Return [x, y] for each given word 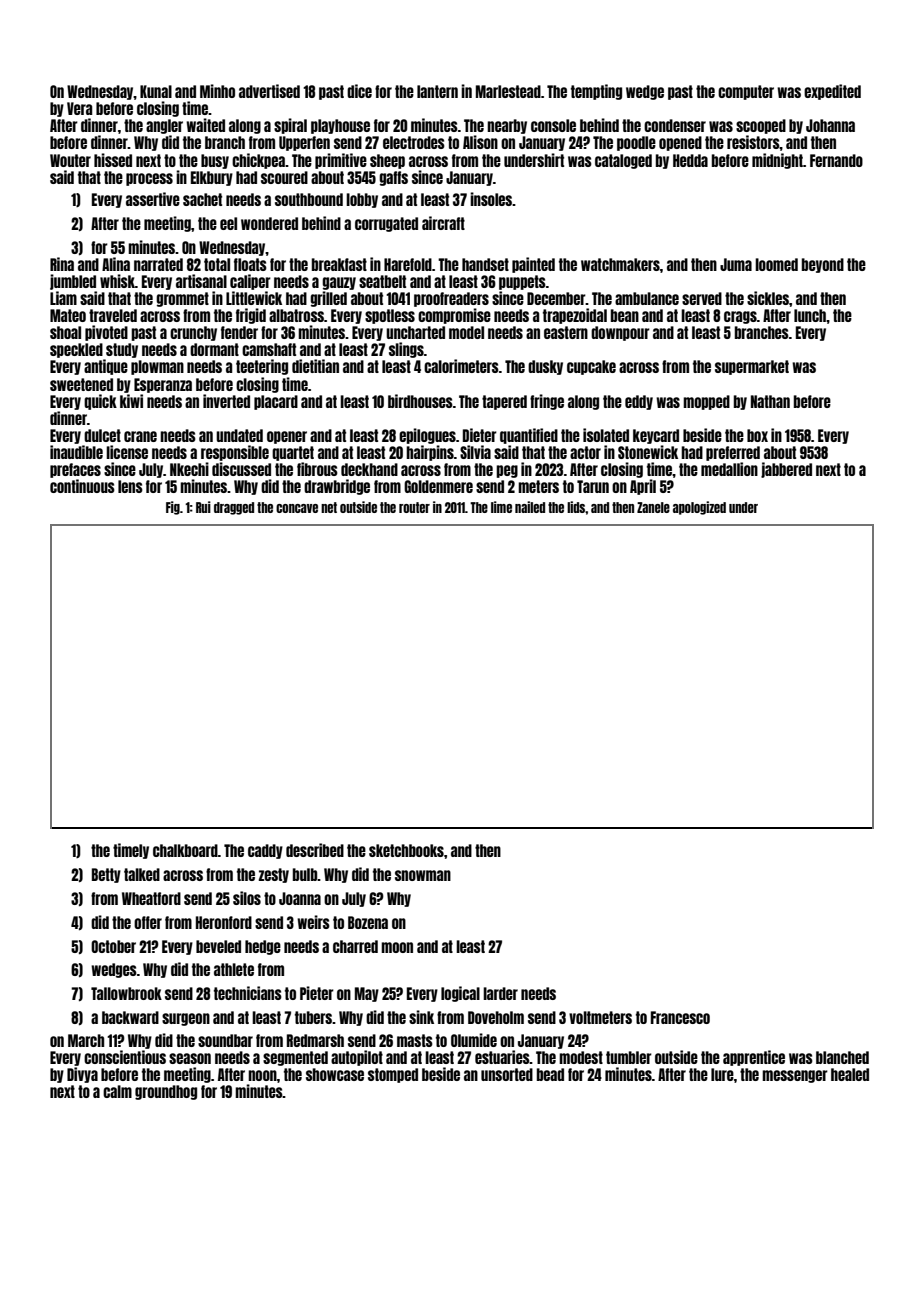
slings [406, 350]
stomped [393, 1075]
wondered [269, 223]
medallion [729, 469]
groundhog [166, 1092]
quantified [529, 436]
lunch [810, 315]
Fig [173, 508]
